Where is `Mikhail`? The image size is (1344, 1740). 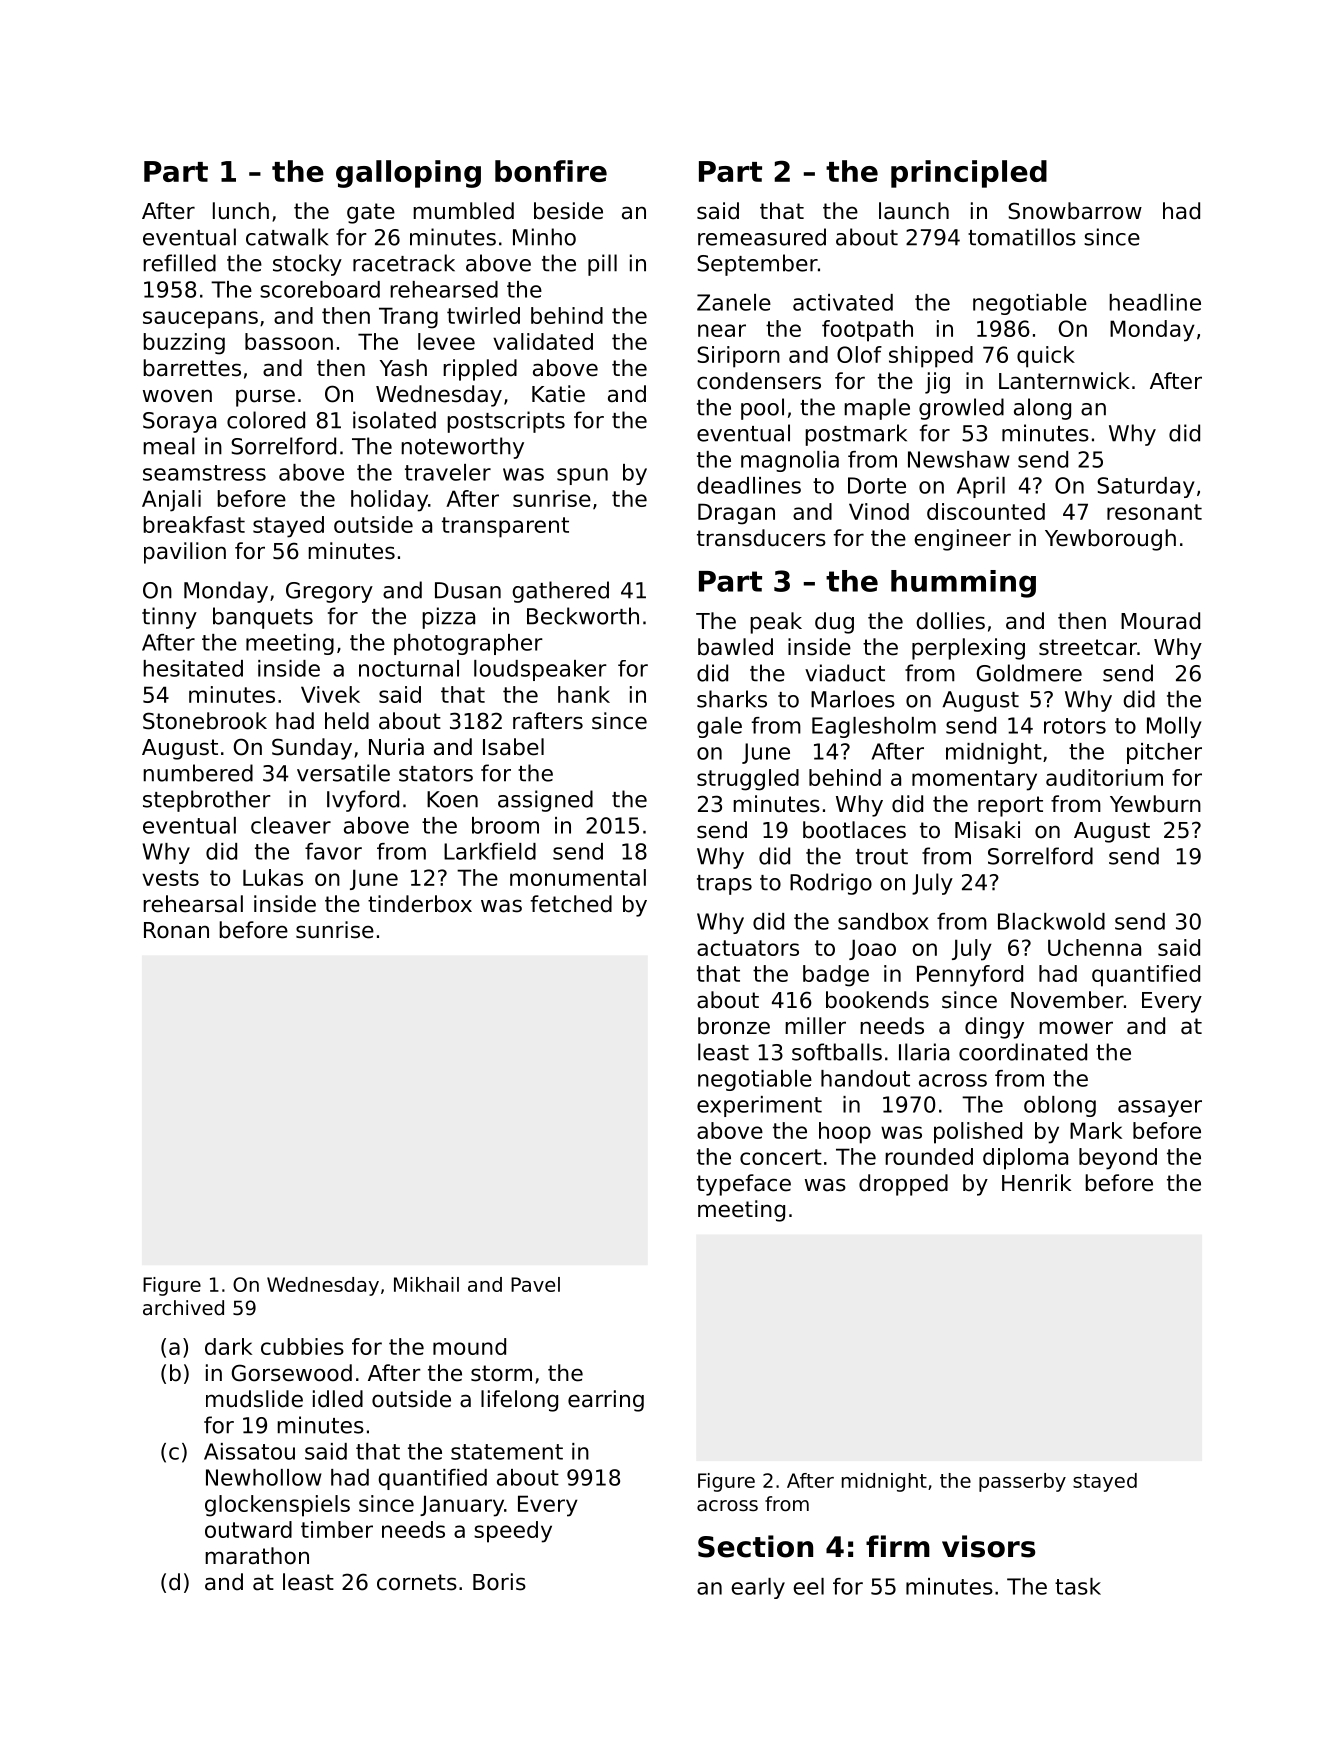 Mikhail is located at coordinates (426, 1284).
